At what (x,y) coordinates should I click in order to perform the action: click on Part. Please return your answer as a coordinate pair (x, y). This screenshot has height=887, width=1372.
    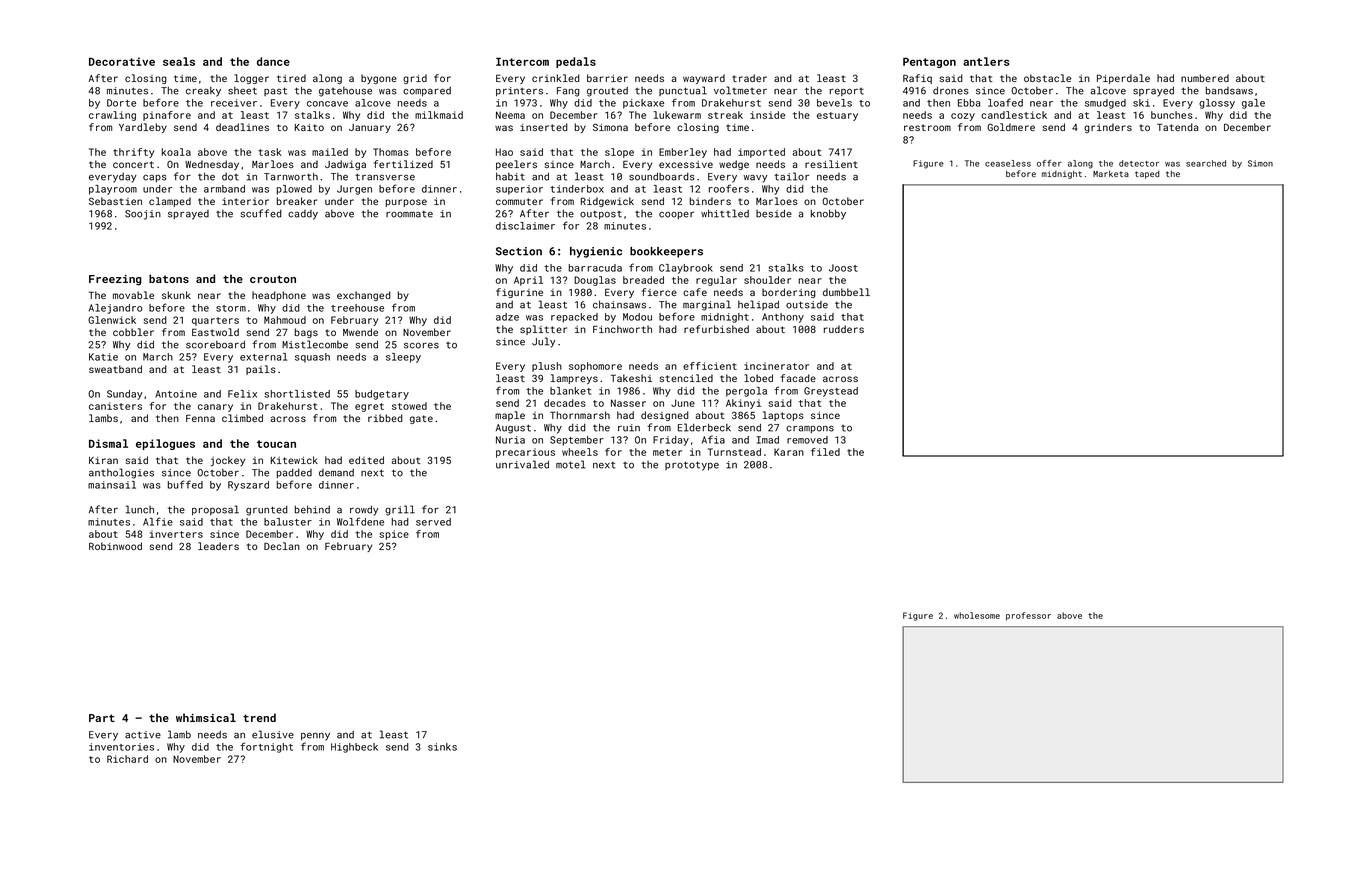
    Looking at the image, I should click on (102, 718).
